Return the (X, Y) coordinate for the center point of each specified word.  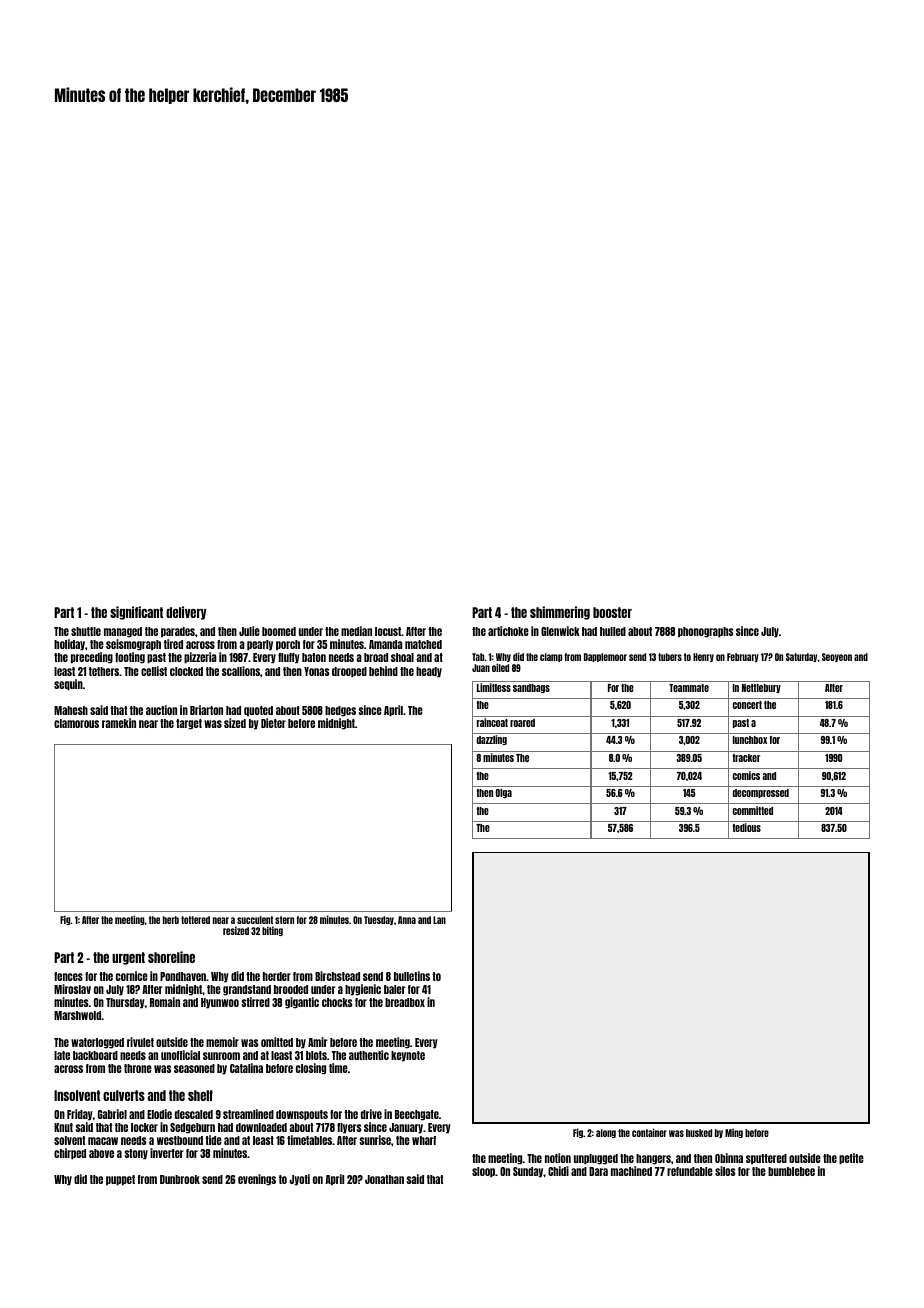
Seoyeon (837, 657)
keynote (408, 1056)
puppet (120, 1180)
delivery (186, 613)
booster (612, 612)
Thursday (125, 1003)
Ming (734, 1133)
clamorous (76, 723)
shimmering (560, 613)
